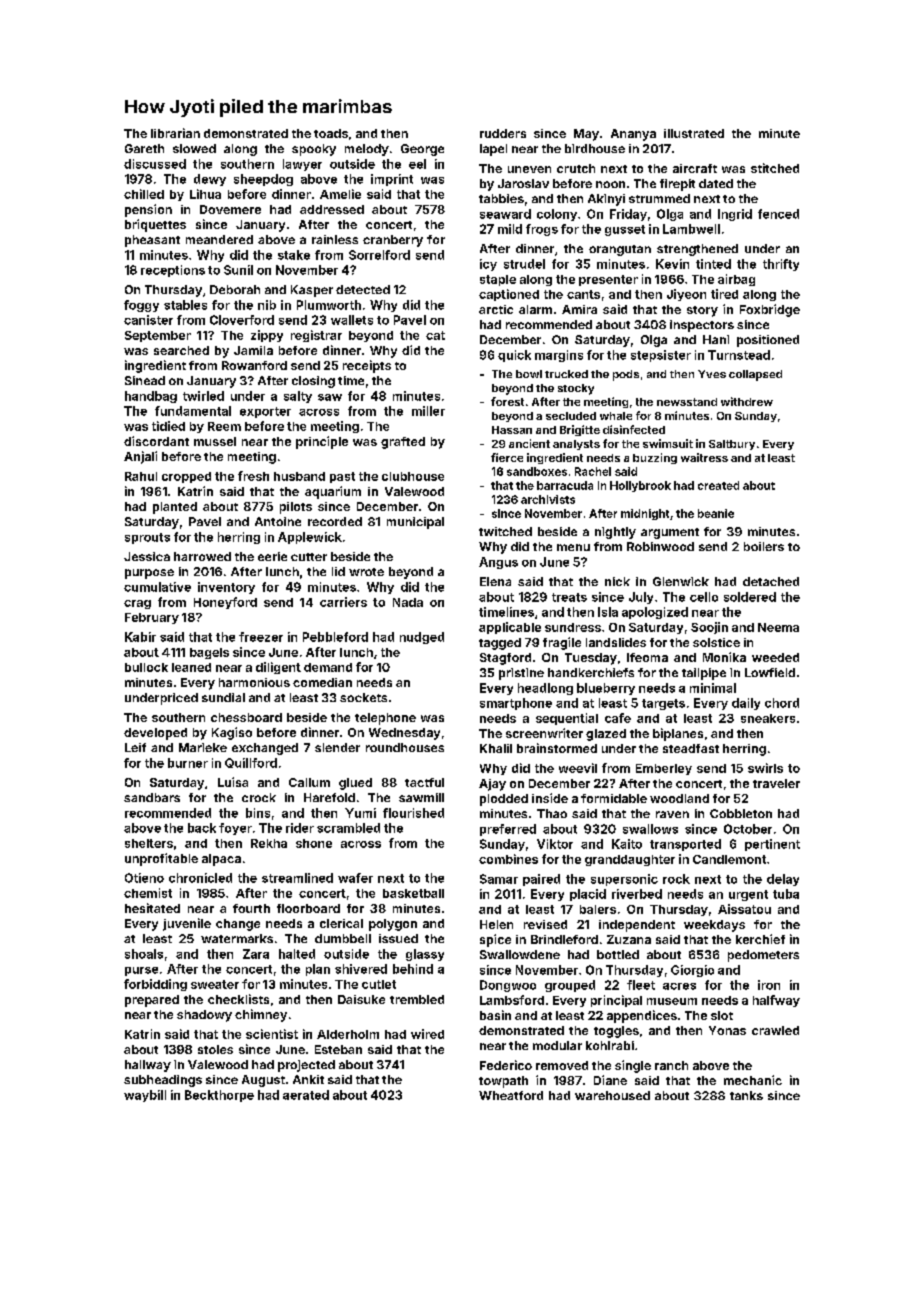  I want to click on Emberley, so click(664, 769).
